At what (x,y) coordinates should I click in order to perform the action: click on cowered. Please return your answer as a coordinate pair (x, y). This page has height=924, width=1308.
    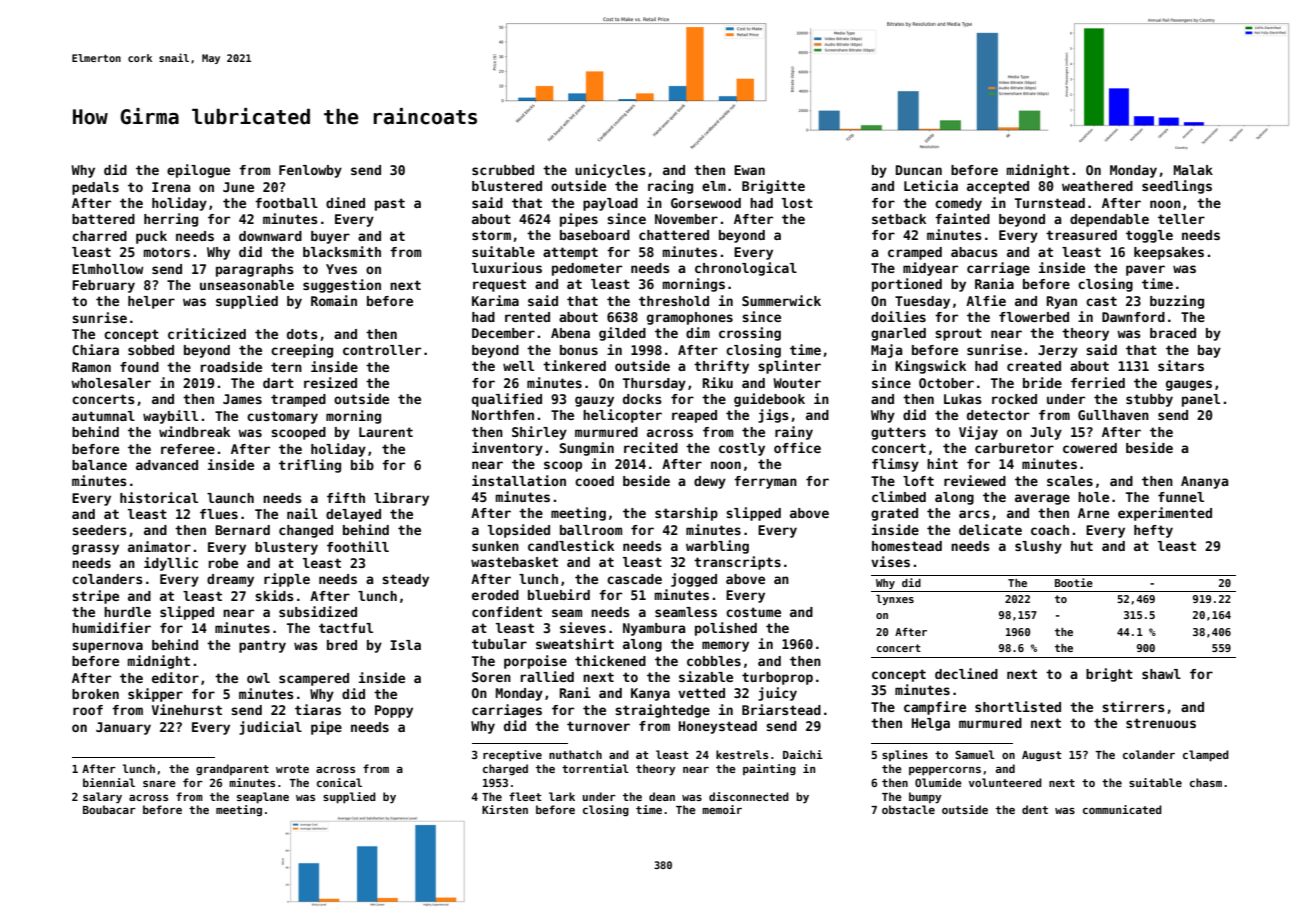
    Looking at the image, I should click on (1090, 448).
